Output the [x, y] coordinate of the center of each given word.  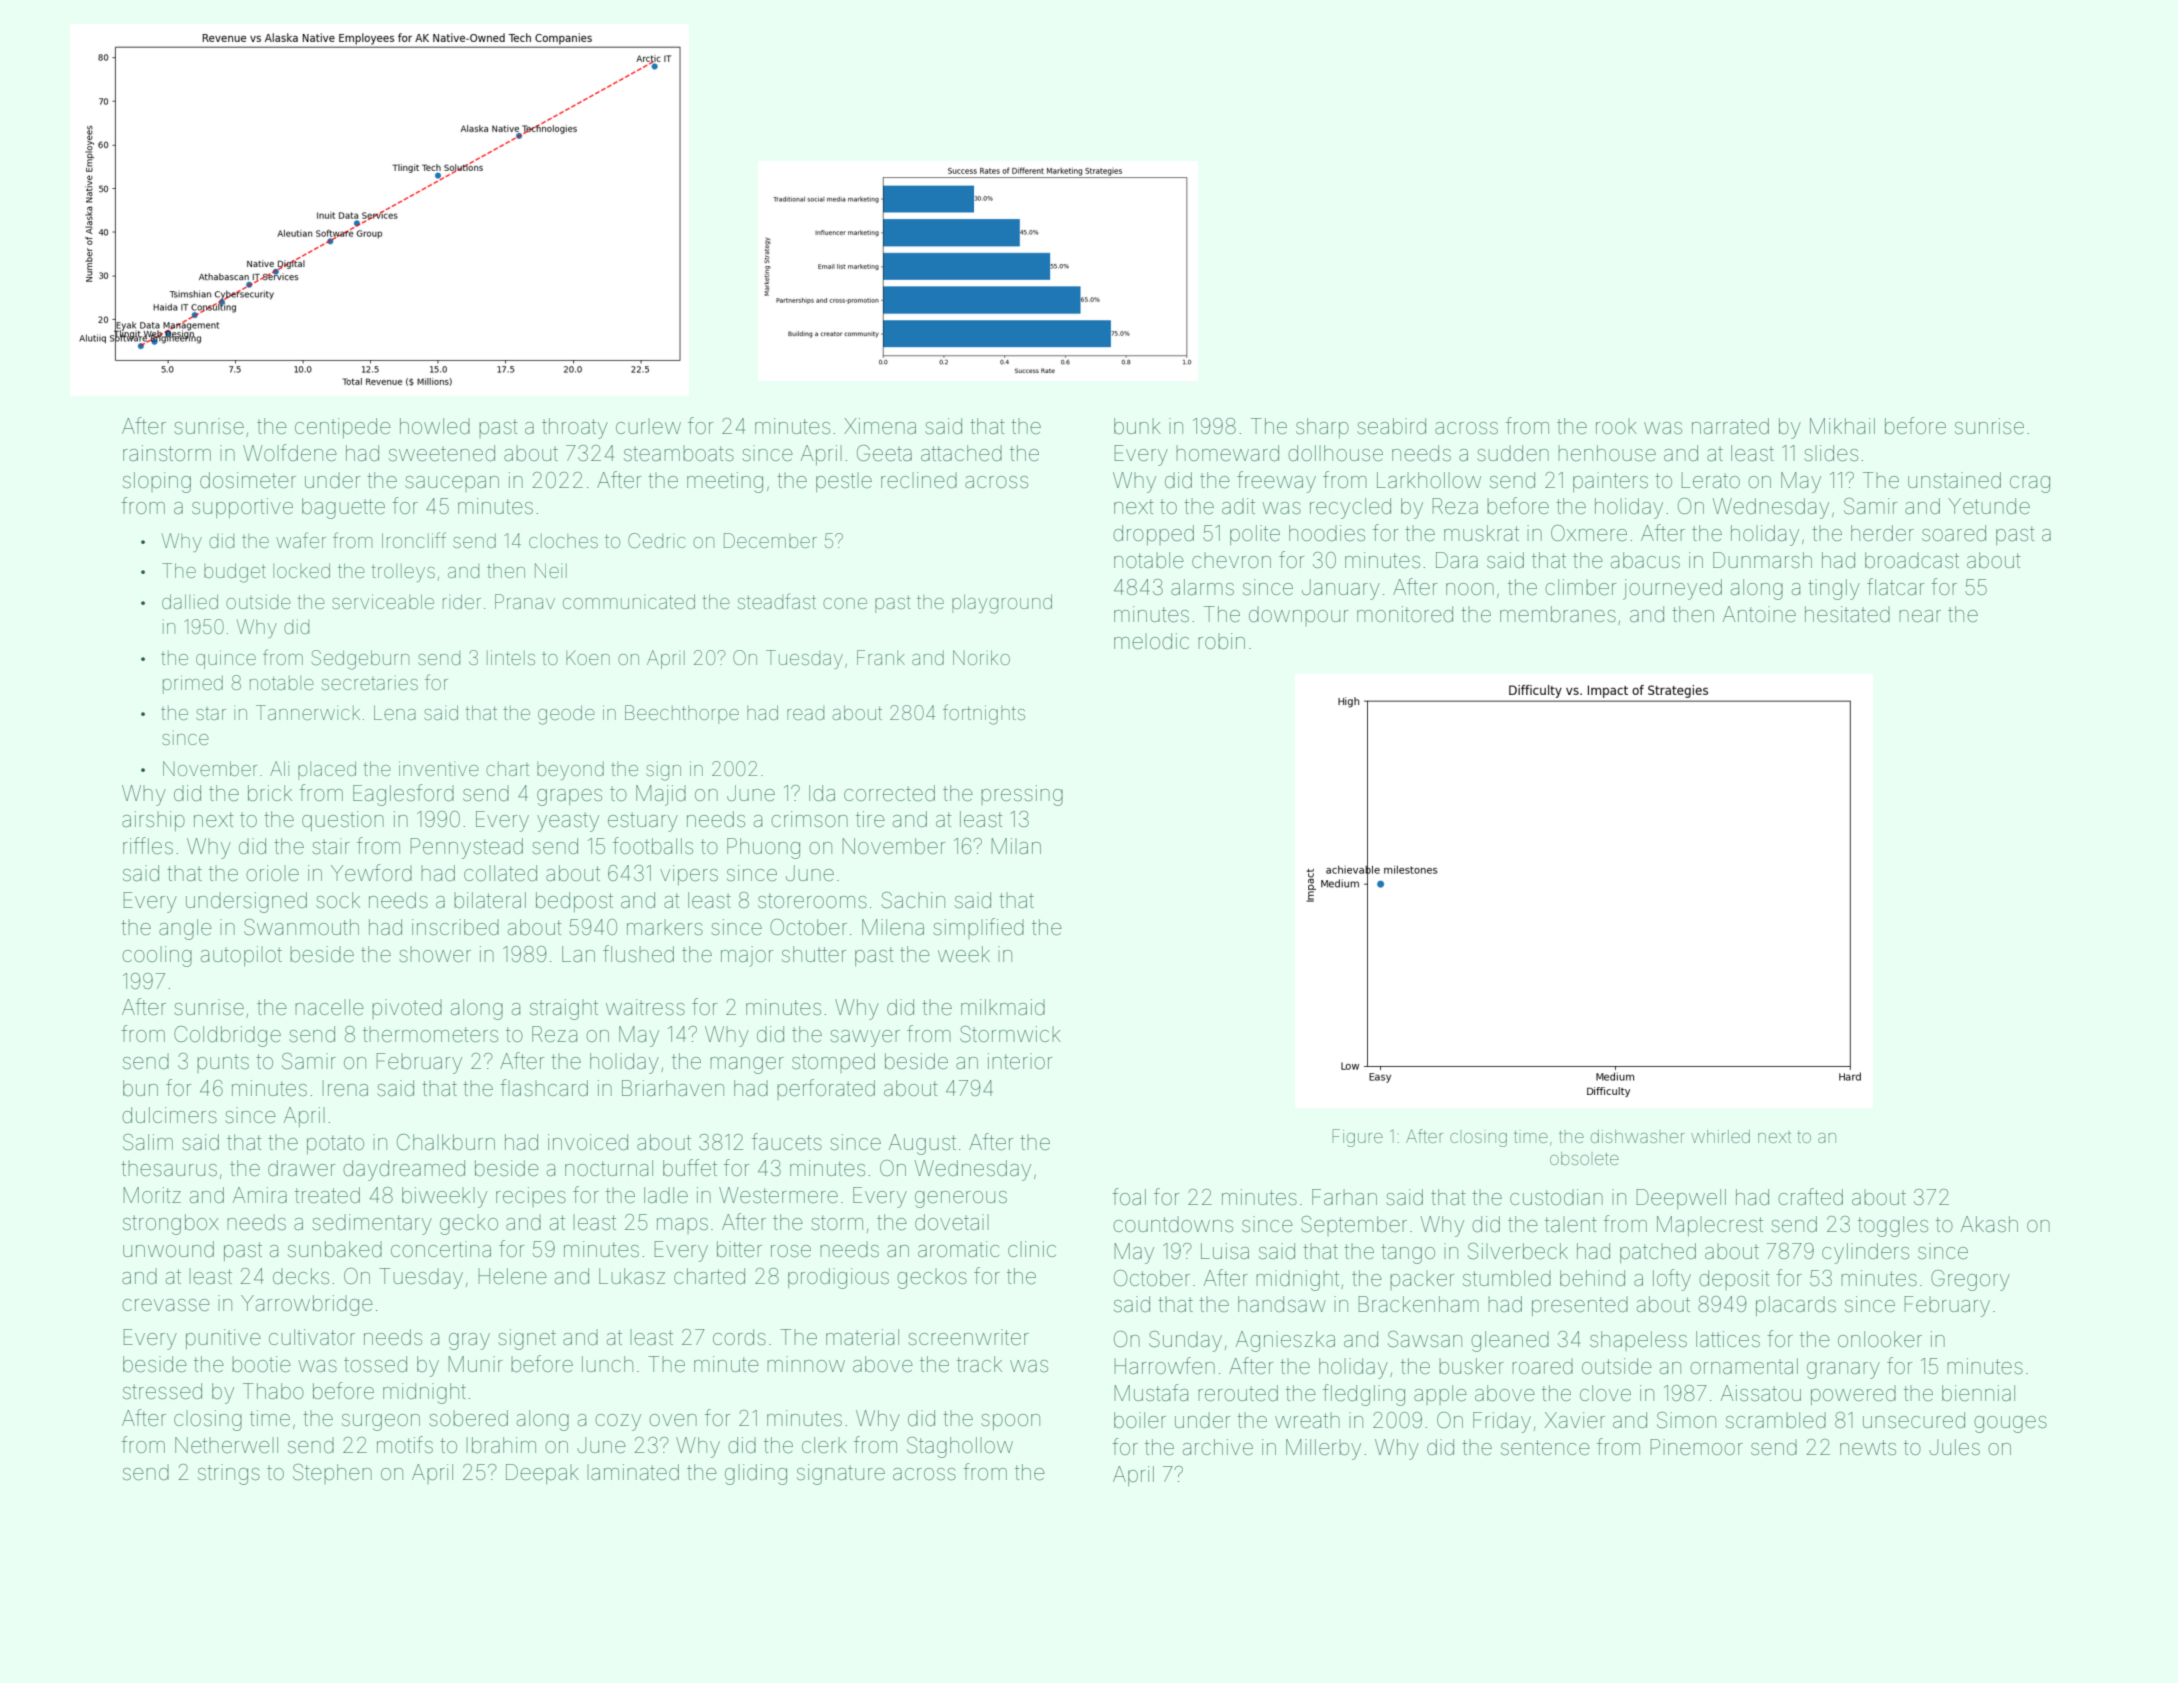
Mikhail [1842, 426]
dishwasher [1637, 1136]
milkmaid [1003, 1007]
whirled [1720, 1136]
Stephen [332, 1474]
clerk [824, 1445]
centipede [343, 428]
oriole [272, 873]
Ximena [880, 426]
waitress [645, 1007]
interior [1020, 1061]
